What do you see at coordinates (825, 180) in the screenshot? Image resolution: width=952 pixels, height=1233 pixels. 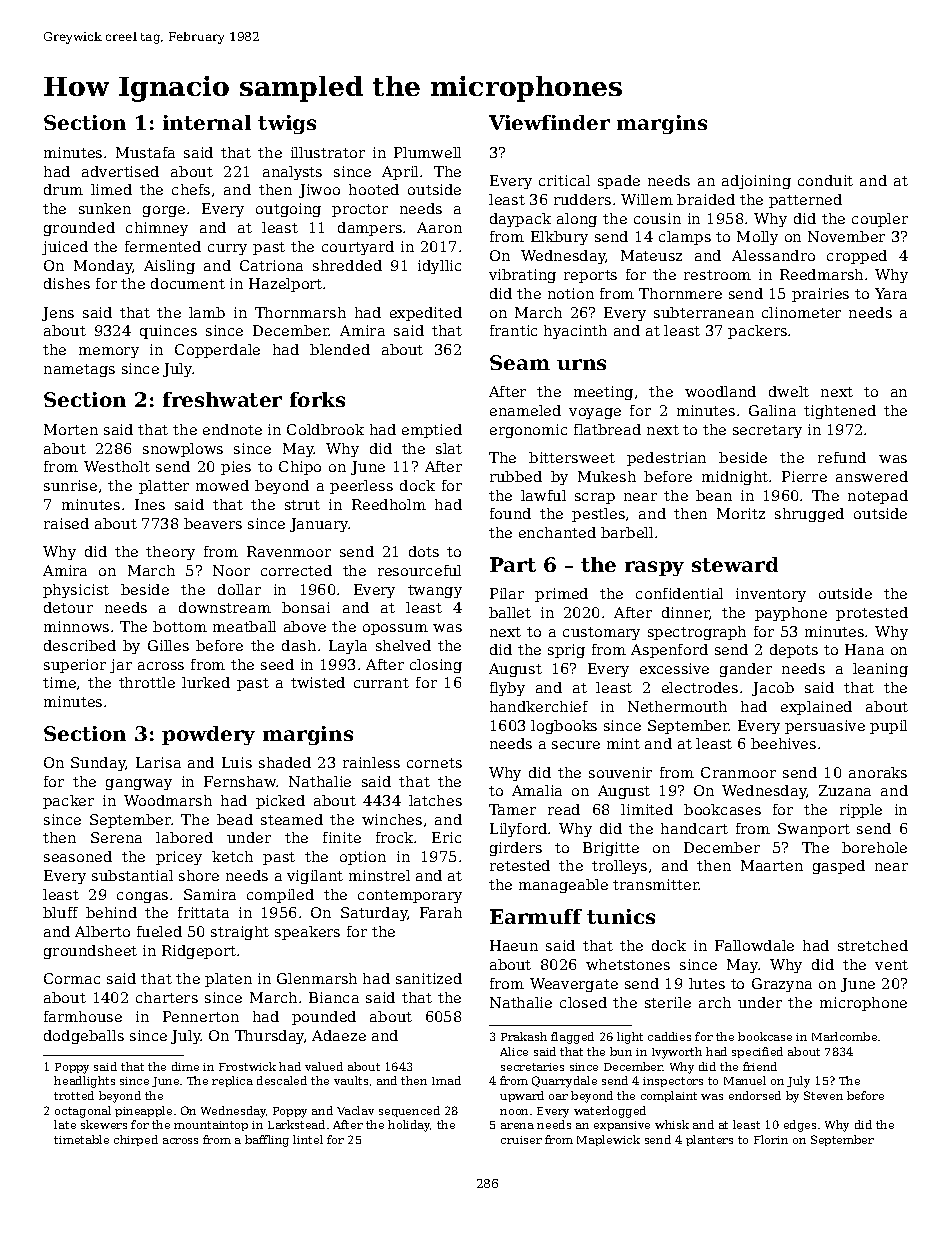 I see `conduit` at bounding box center [825, 180].
